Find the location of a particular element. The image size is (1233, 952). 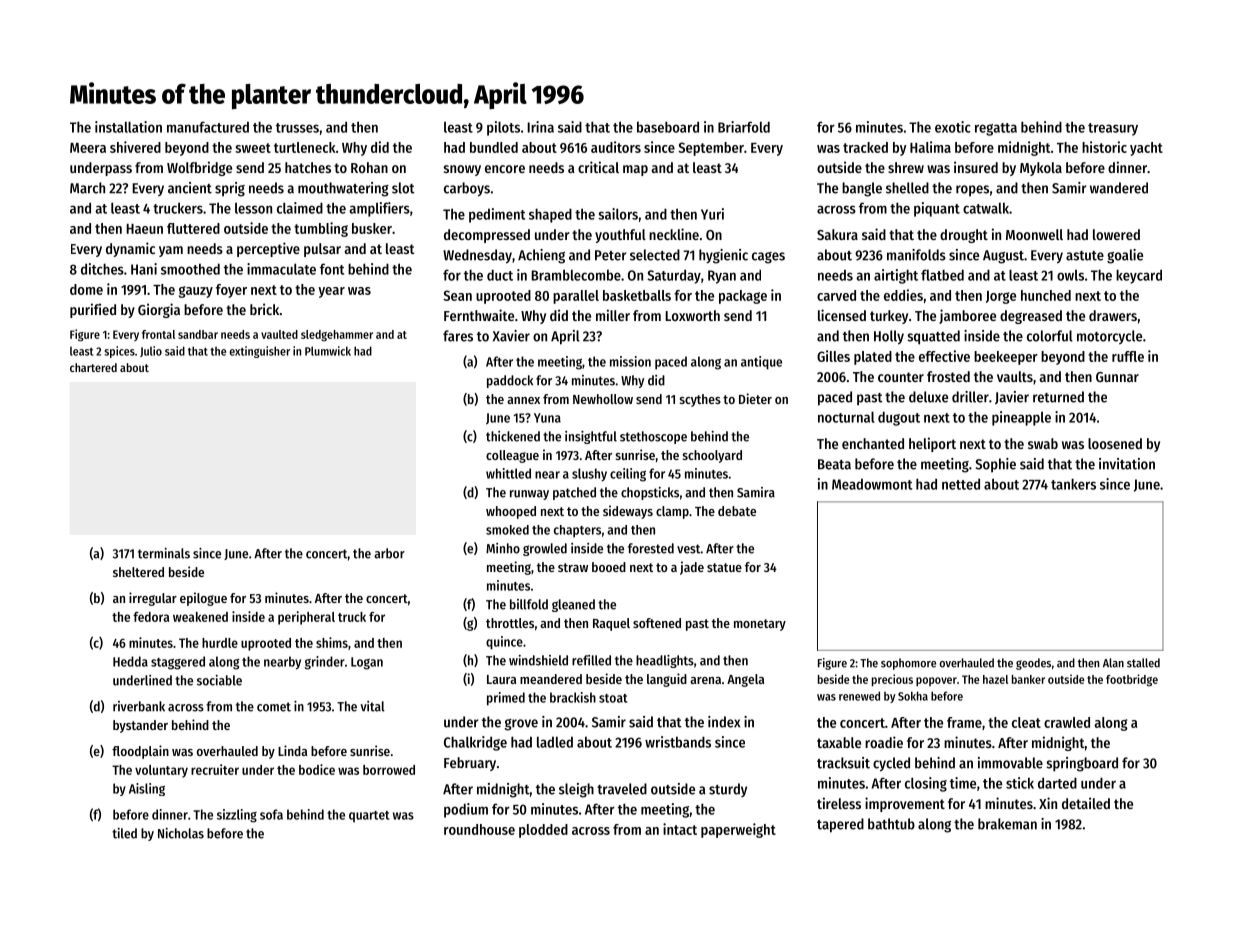

recruiter is located at coordinates (215, 769).
